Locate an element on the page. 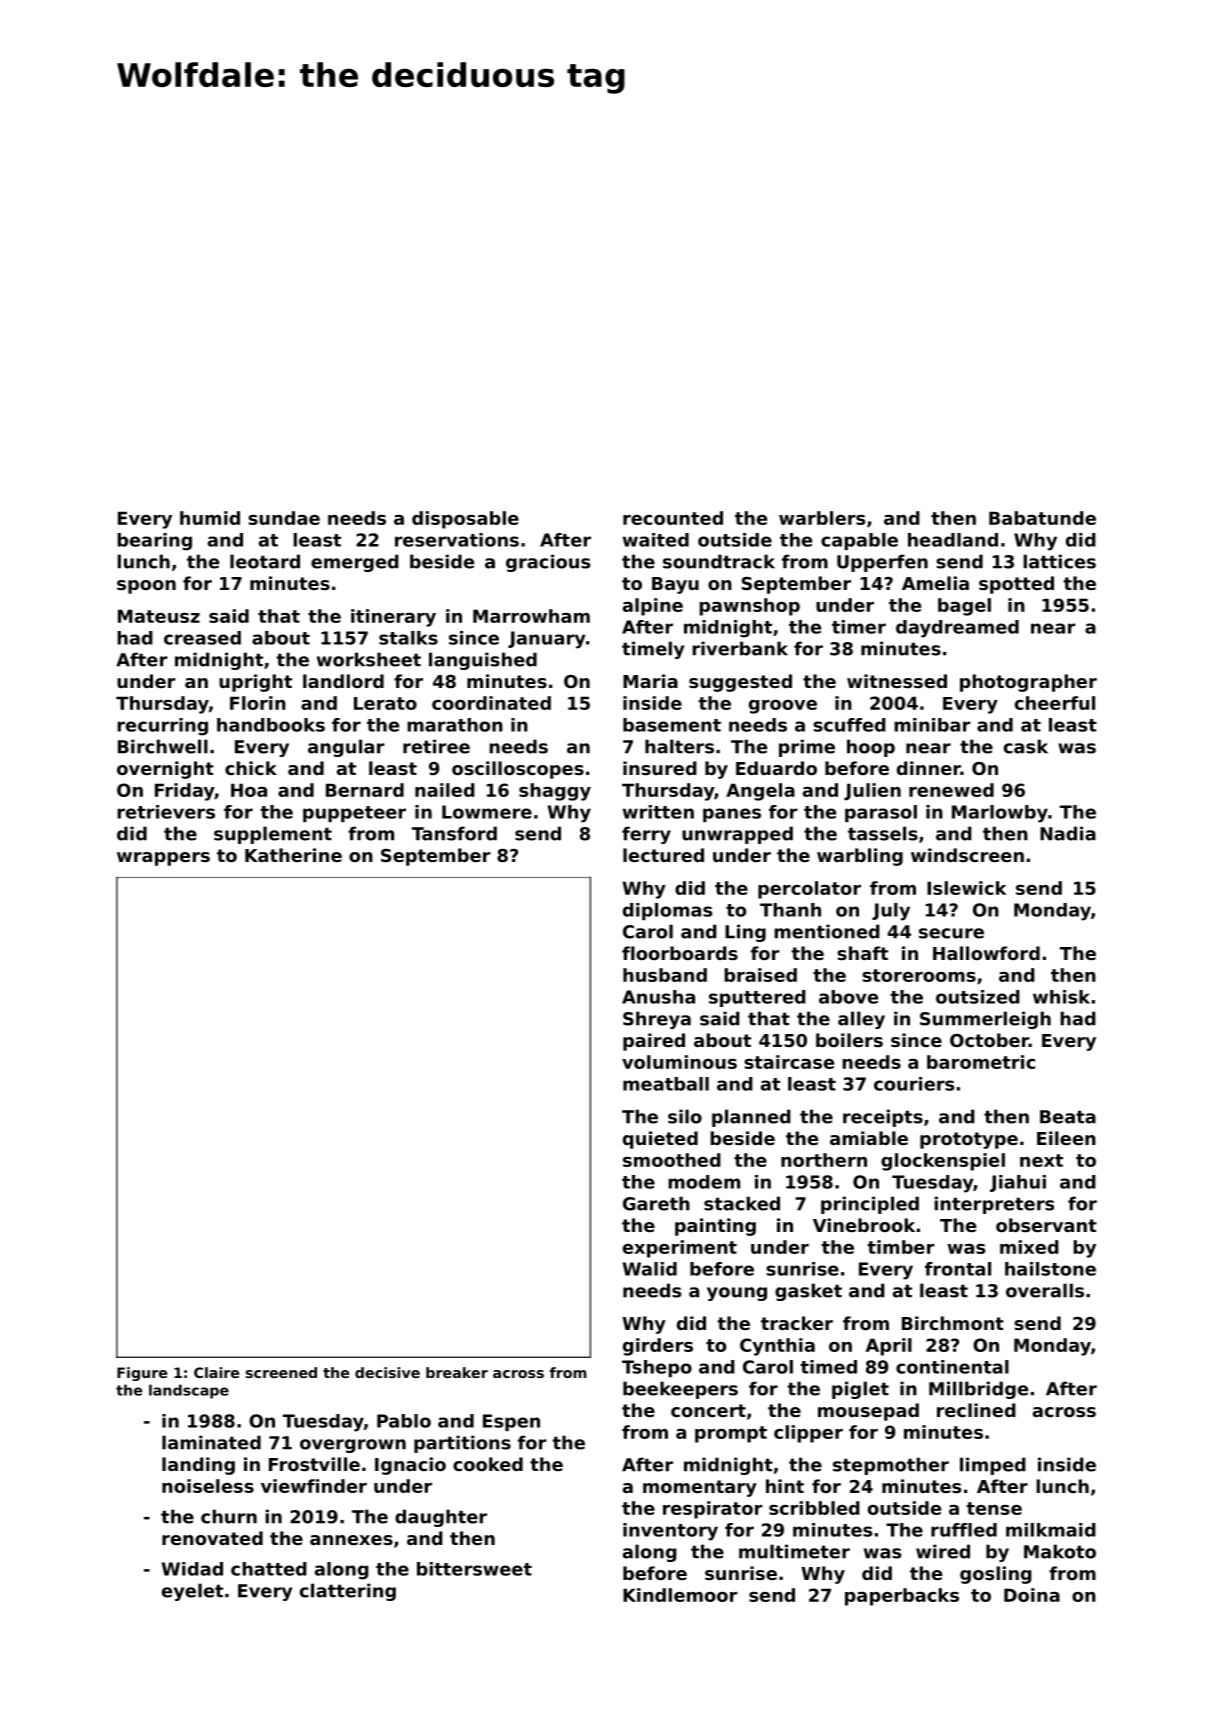 This page has width=1213, height=1716. wrappers is located at coordinates (163, 859).
